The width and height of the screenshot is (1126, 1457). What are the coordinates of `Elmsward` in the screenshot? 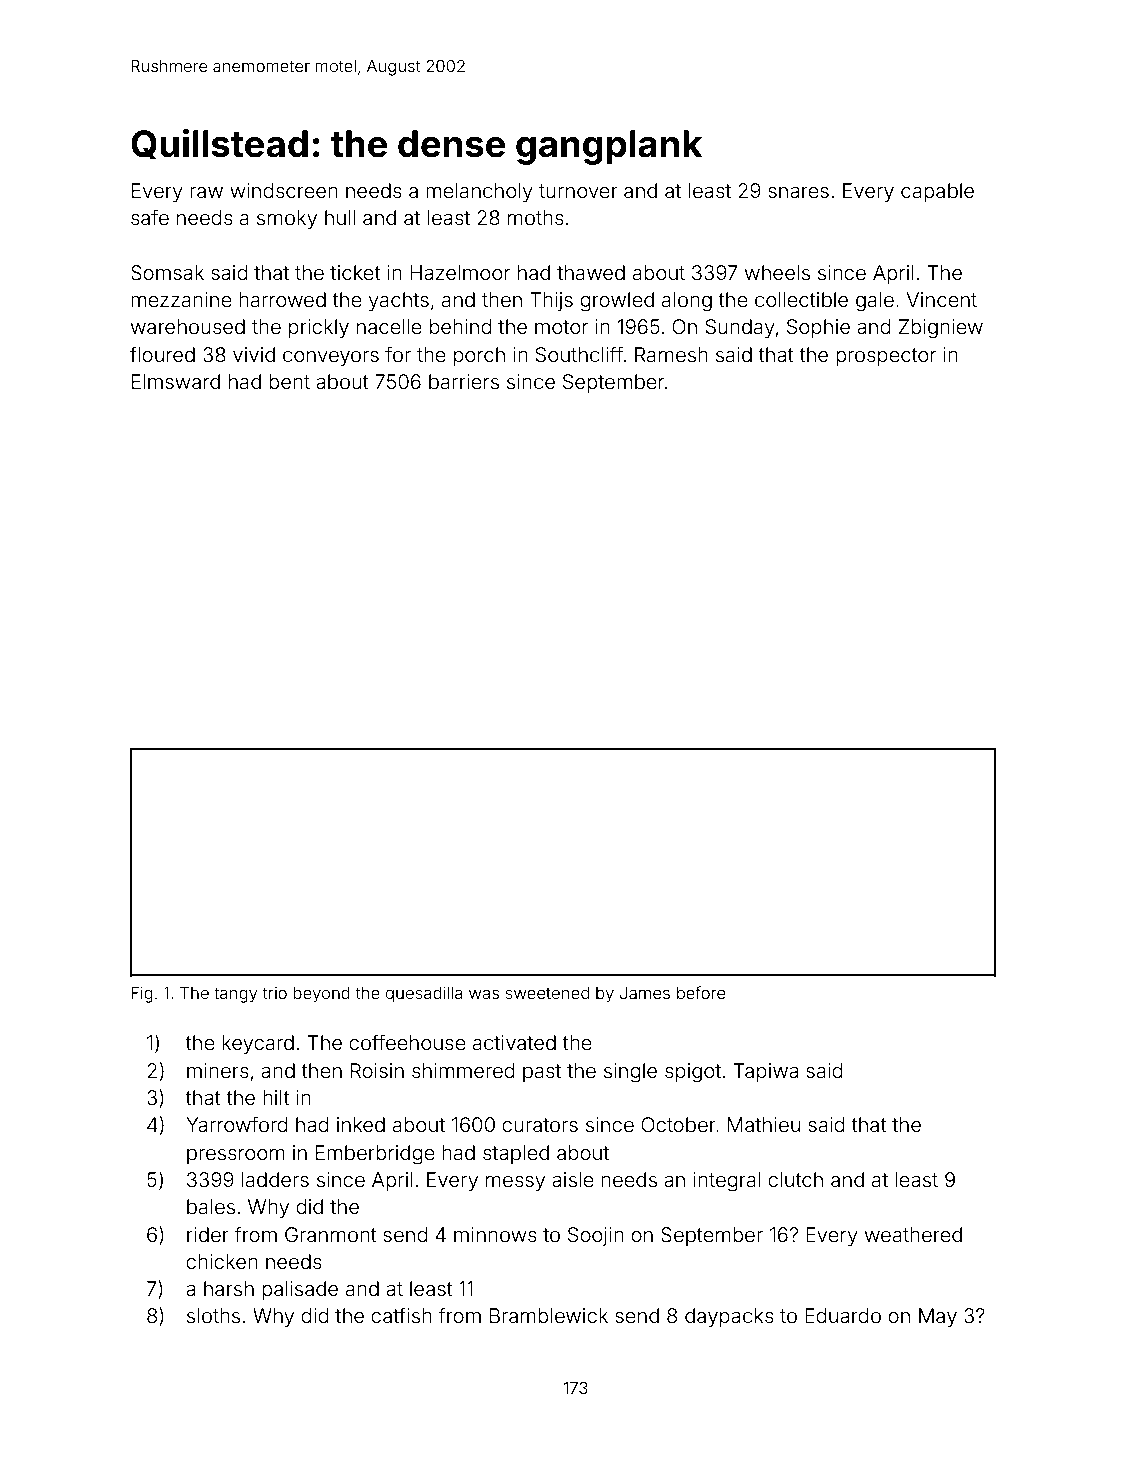 It's located at (176, 381).
